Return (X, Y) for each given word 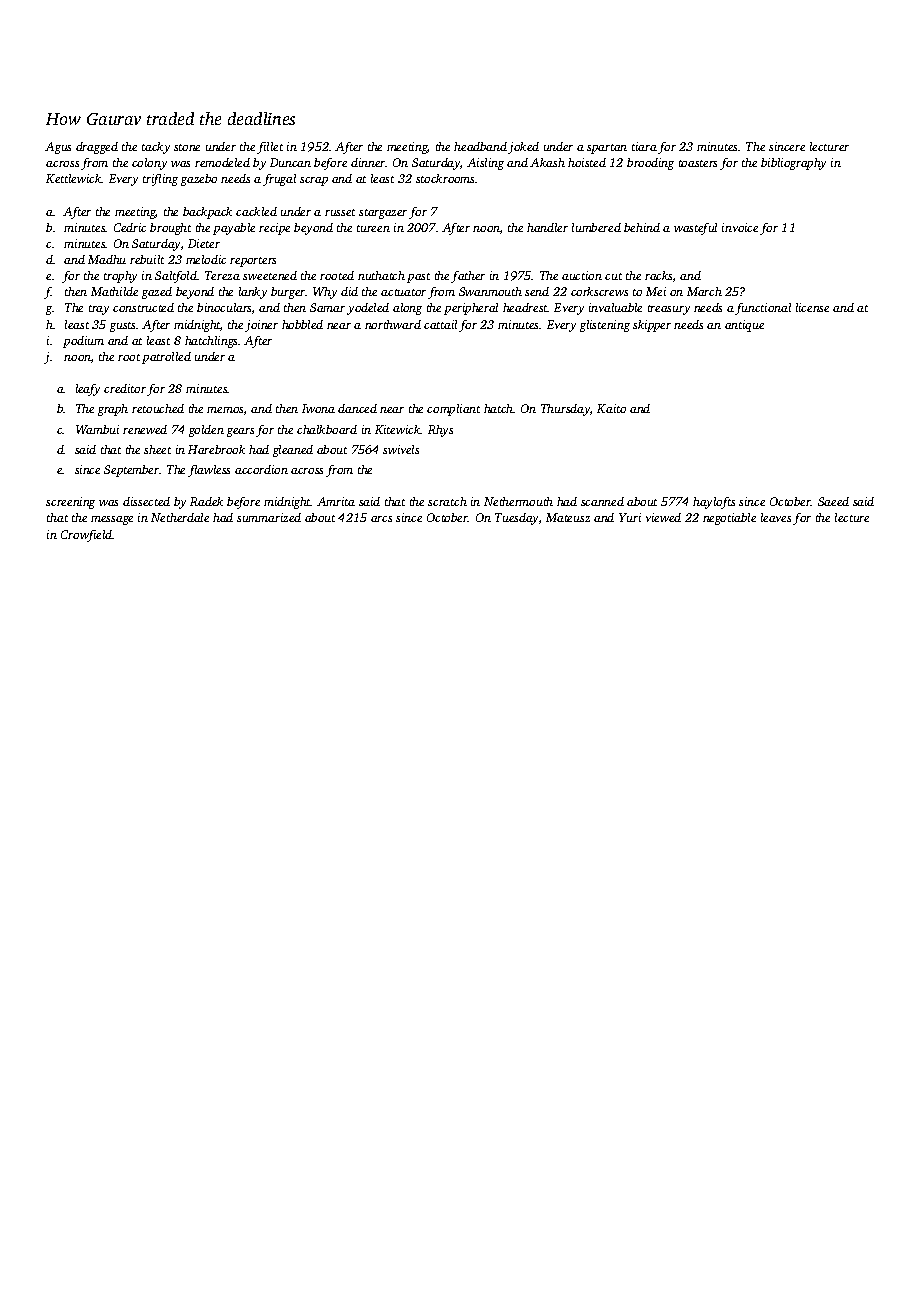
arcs (381, 519)
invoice (740, 227)
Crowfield (86, 536)
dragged (97, 148)
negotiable (729, 519)
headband (480, 146)
